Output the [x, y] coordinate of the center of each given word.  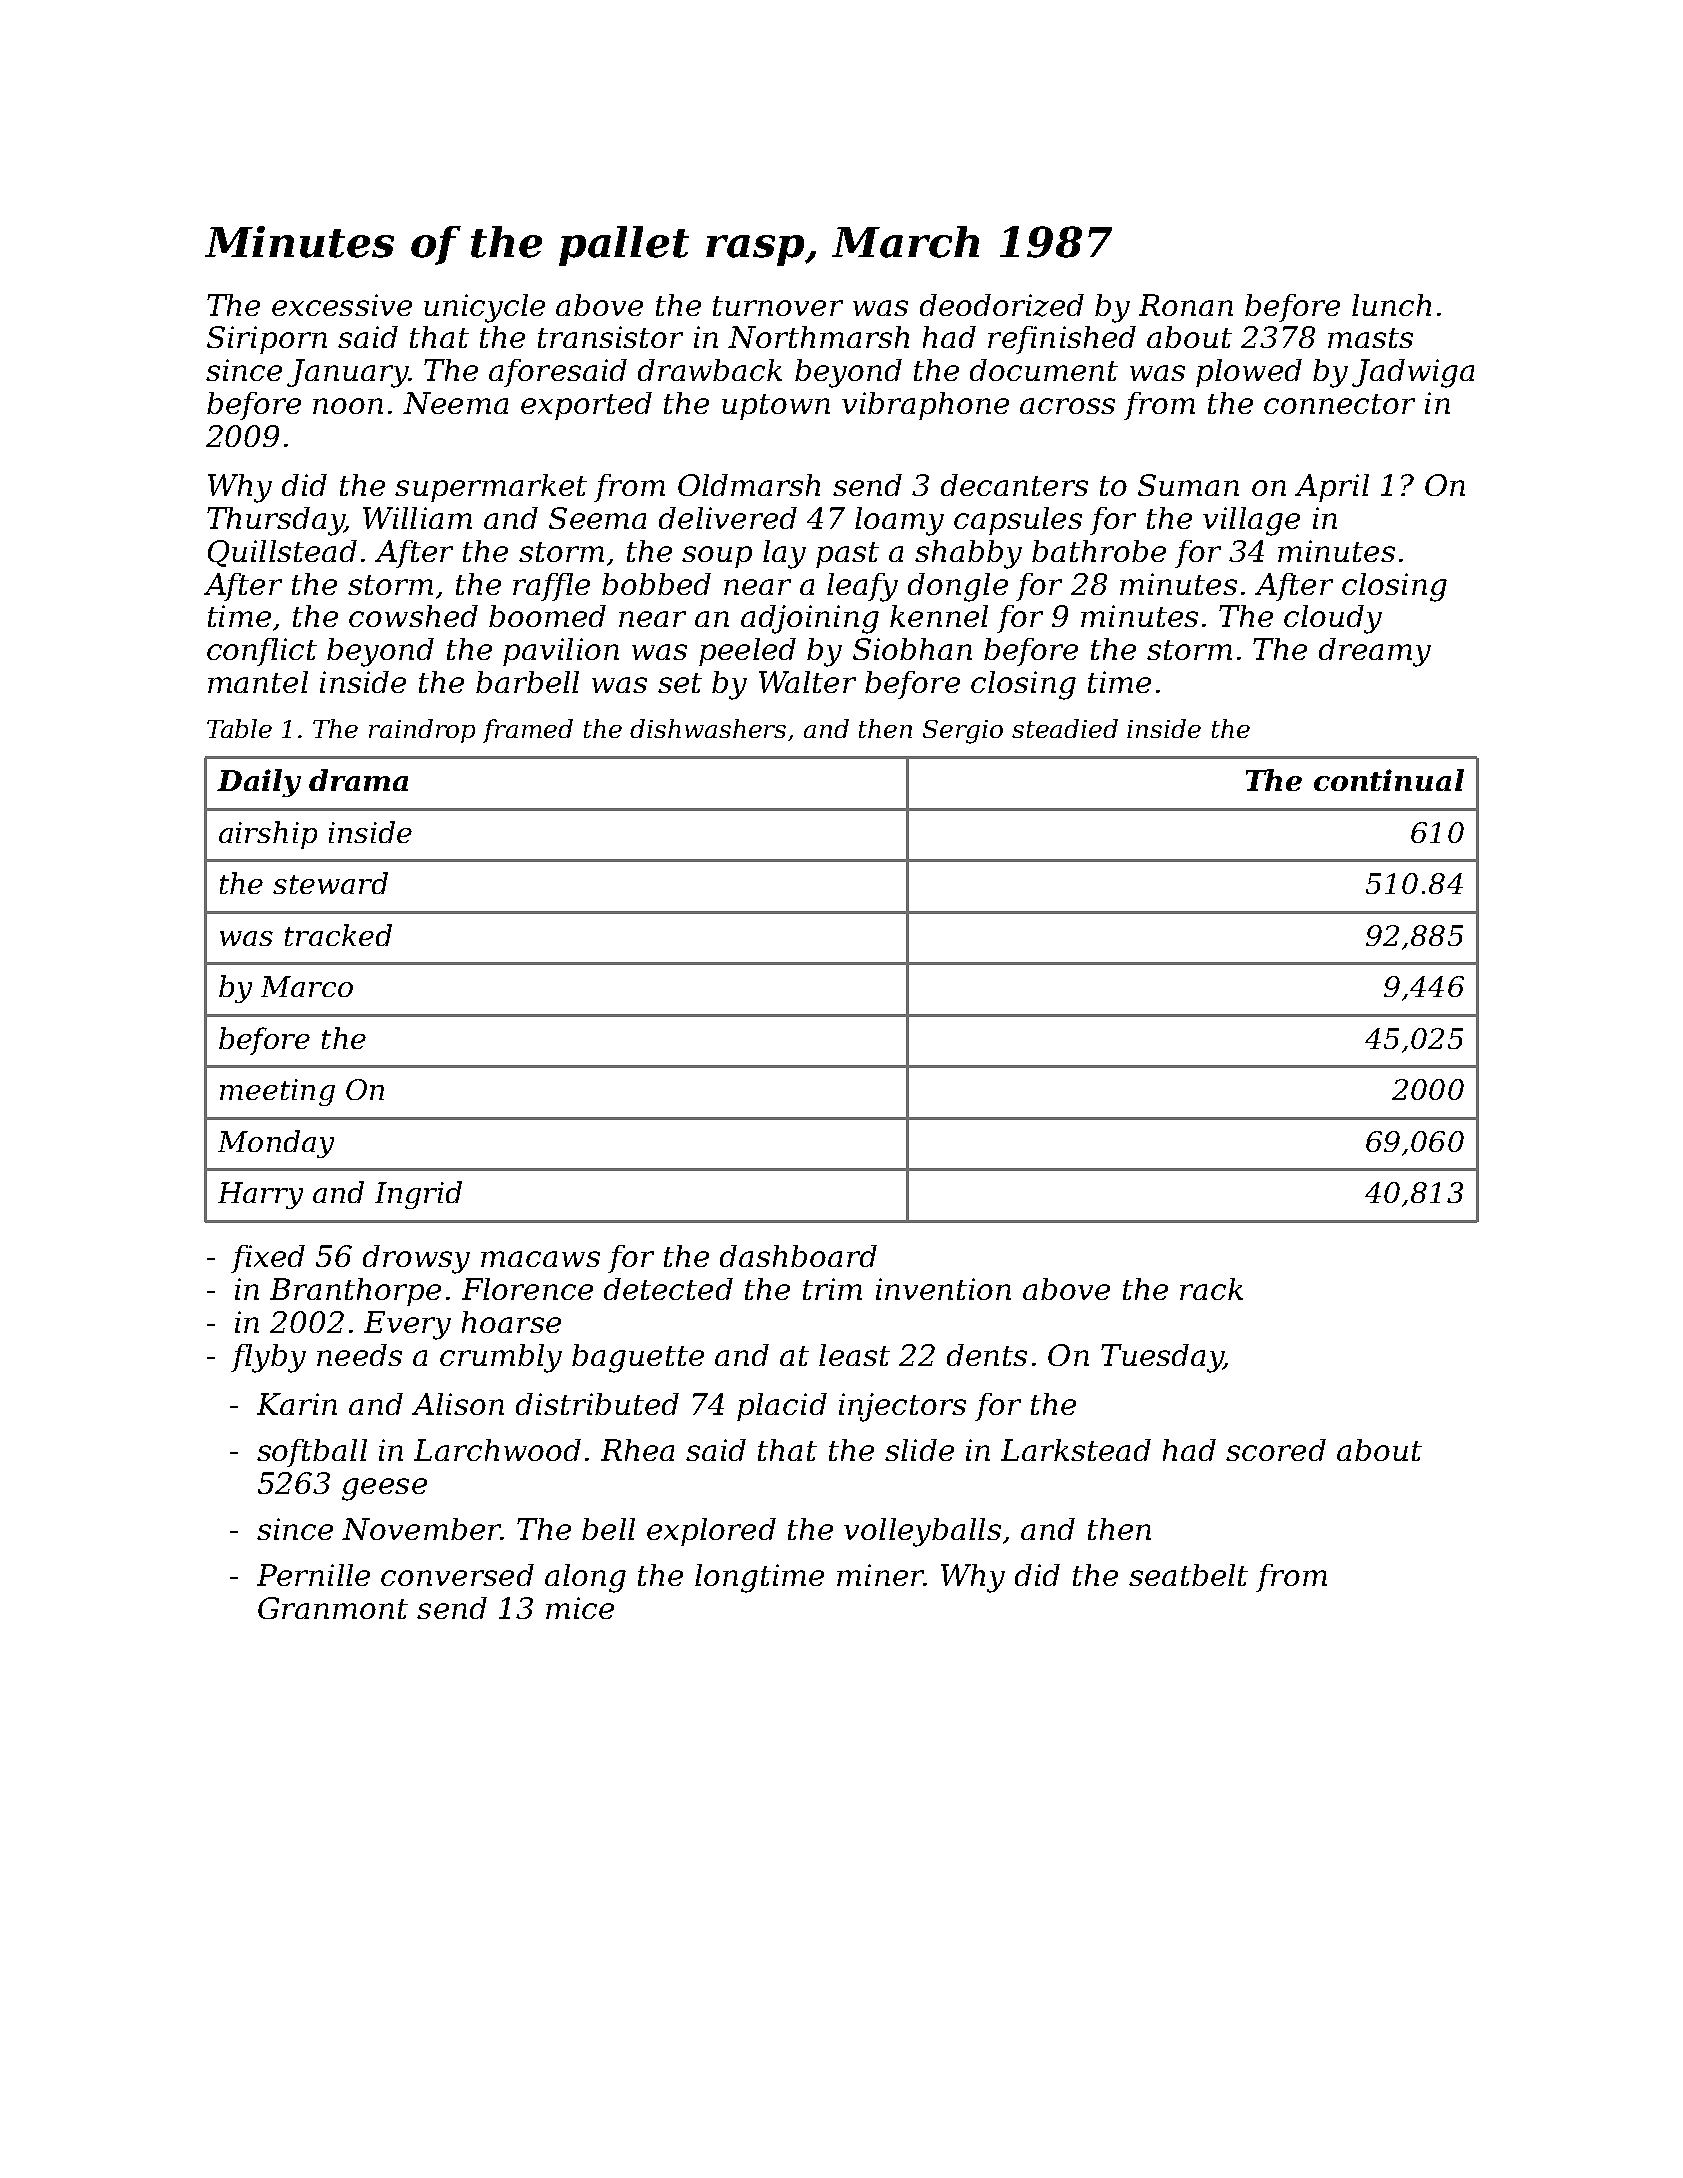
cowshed [413, 616]
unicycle [484, 308]
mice [580, 1608]
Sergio [963, 732]
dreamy [1375, 652]
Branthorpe [355, 1292]
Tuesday [1162, 1358]
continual [1389, 780]
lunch [1391, 305]
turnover [778, 306]
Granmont [333, 1608]
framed [528, 731]
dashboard [798, 1256]
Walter [807, 682]
